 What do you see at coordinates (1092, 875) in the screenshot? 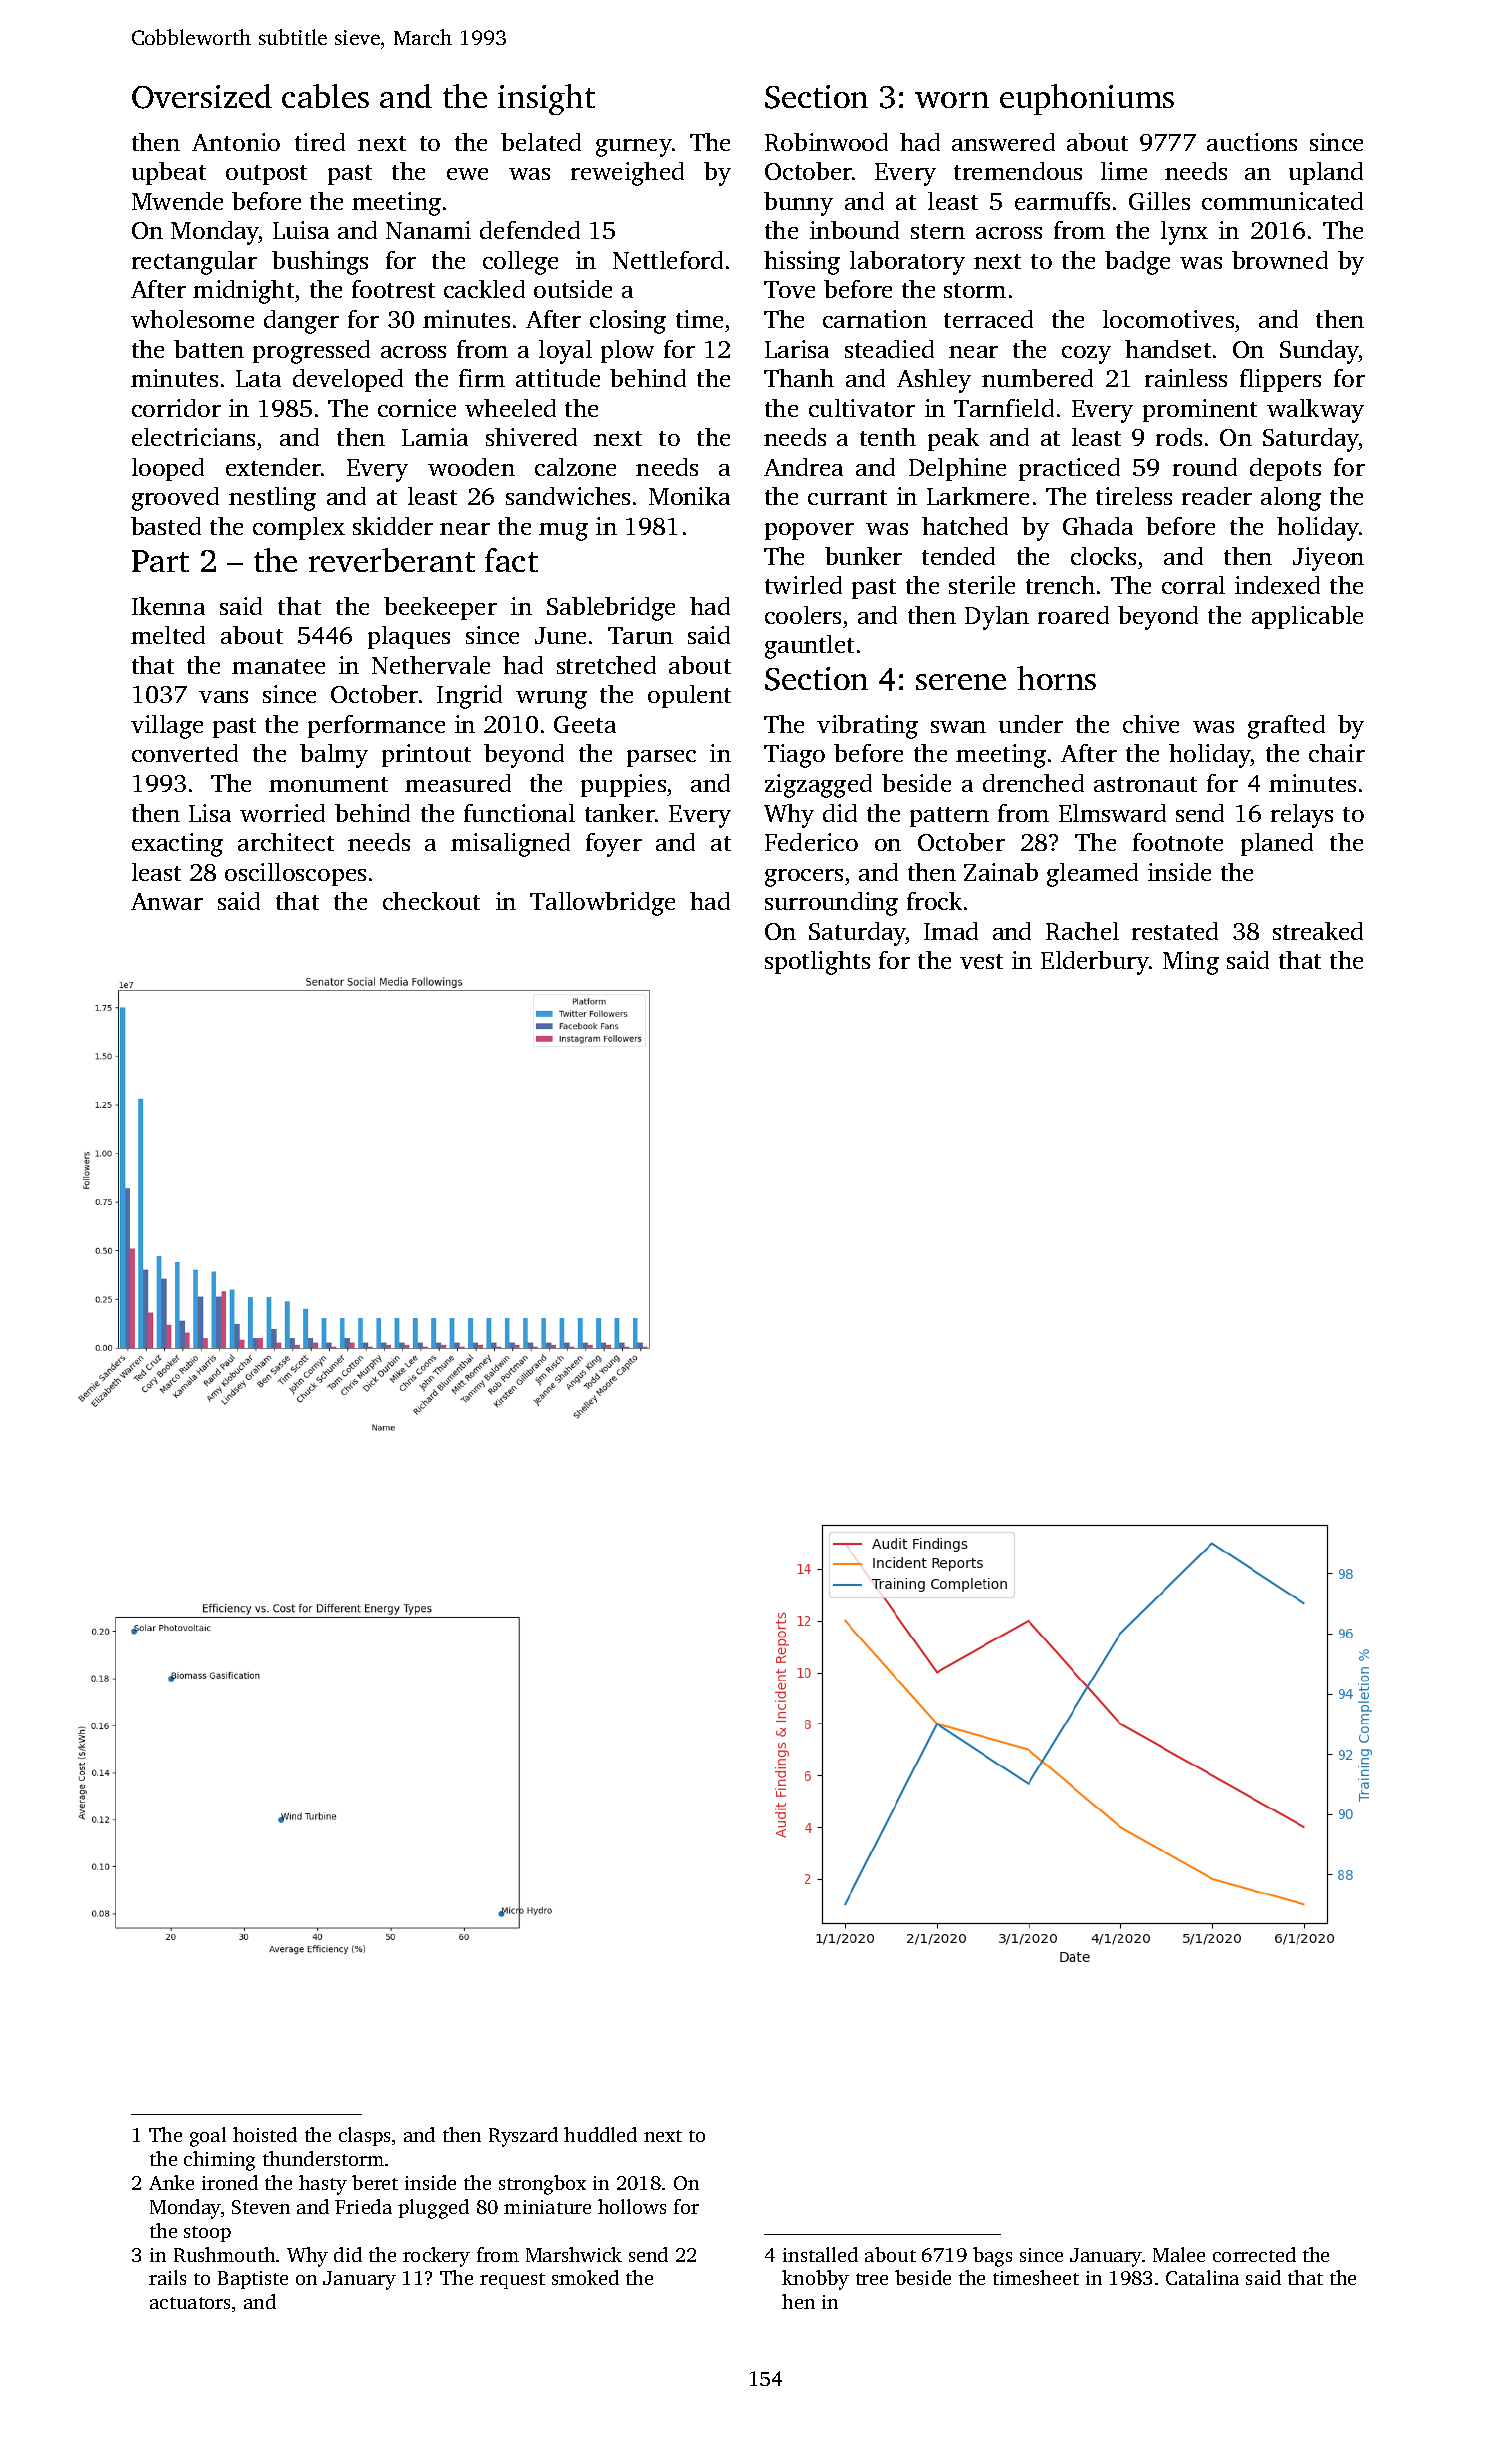
I see `gleamed` at bounding box center [1092, 875].
